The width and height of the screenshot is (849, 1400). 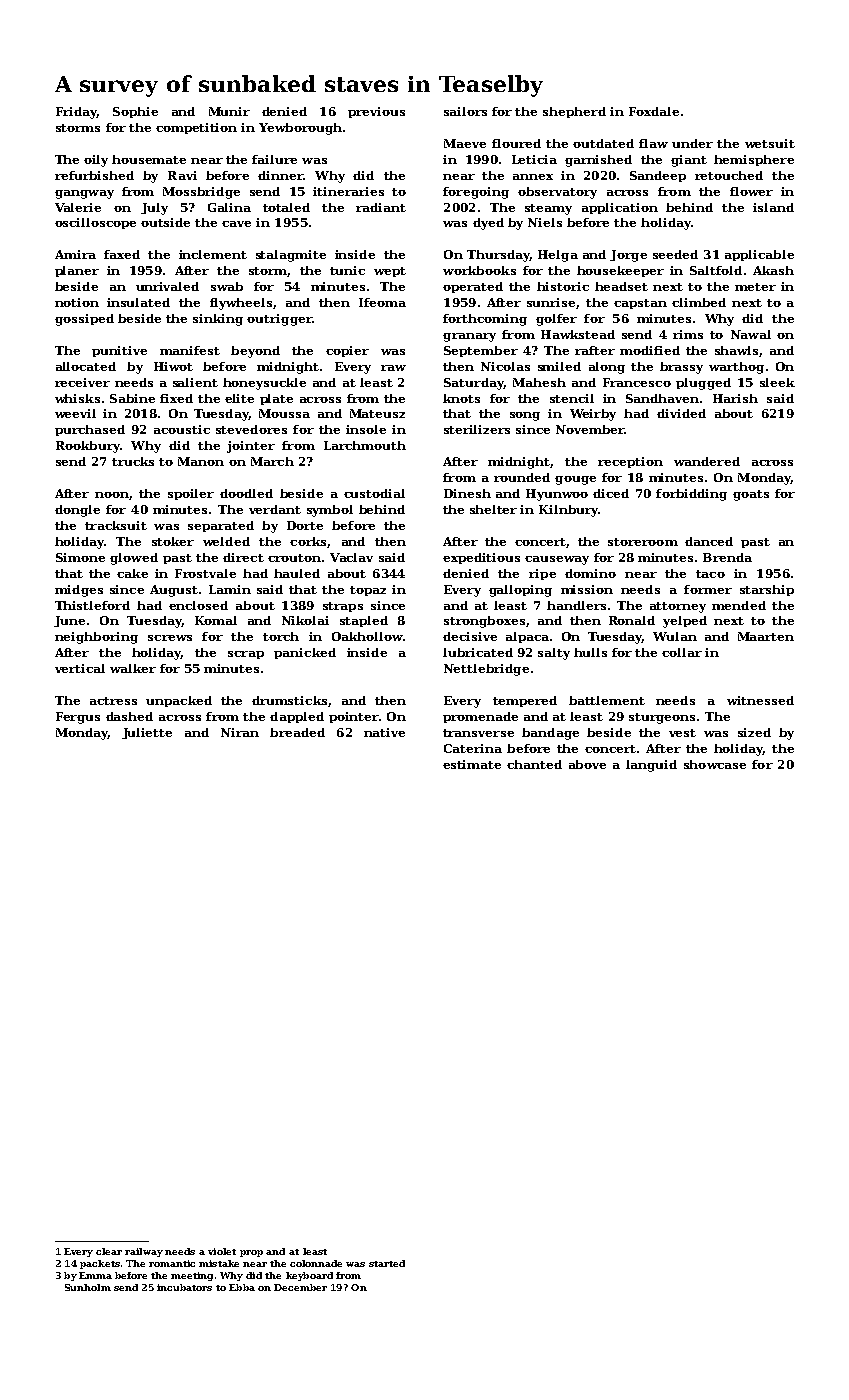 What do you see at coordinates (229, 111) in the screenshot?
I see `Munir` at bounding box center [229, 111].
